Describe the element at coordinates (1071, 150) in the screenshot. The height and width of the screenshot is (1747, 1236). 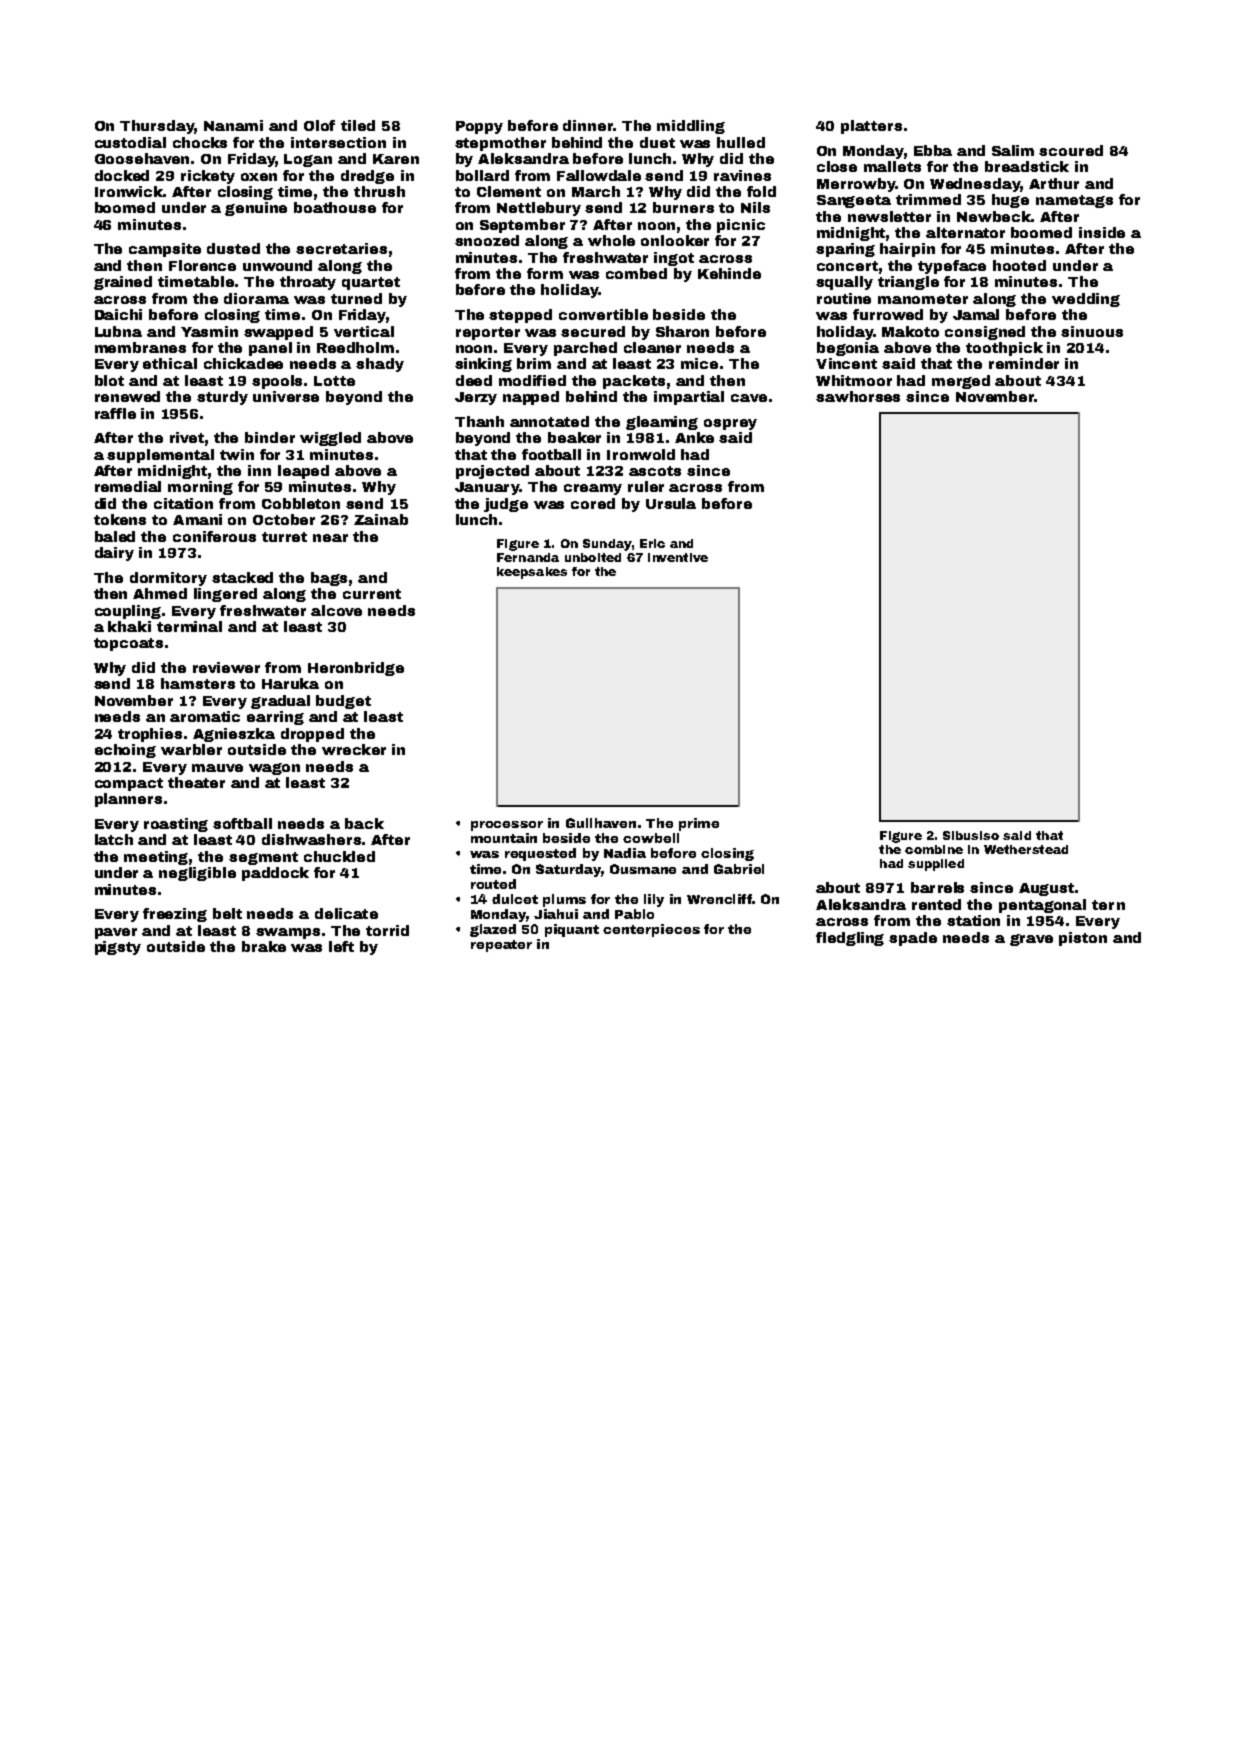
I see `scoured` at that location.
